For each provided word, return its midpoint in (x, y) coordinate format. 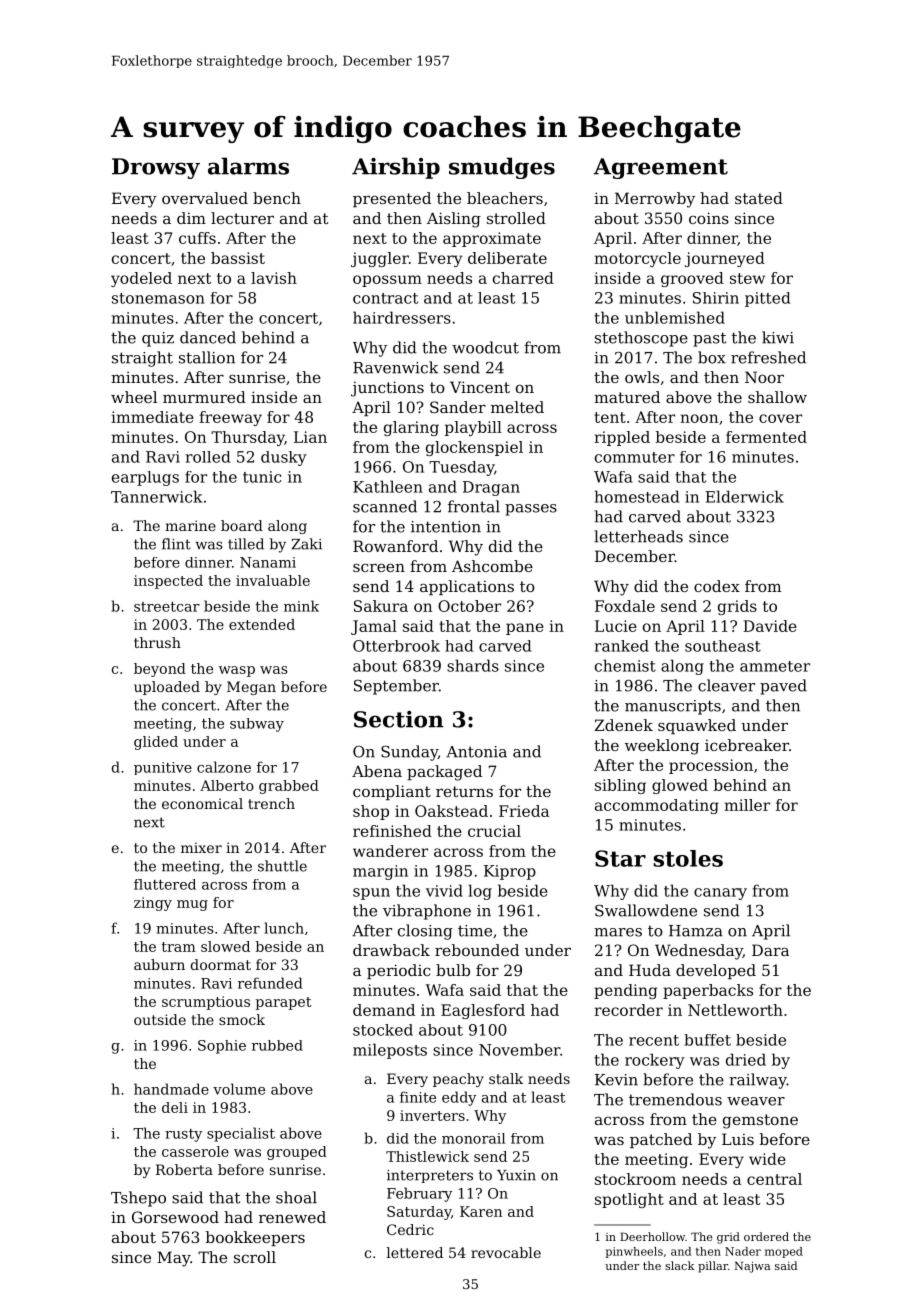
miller (747, 805)
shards (473, 665)
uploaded (167, 688)
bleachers (505, 198)
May (173, 1259)
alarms (248, 166)
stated (759, 198)
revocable (506, 1252)
